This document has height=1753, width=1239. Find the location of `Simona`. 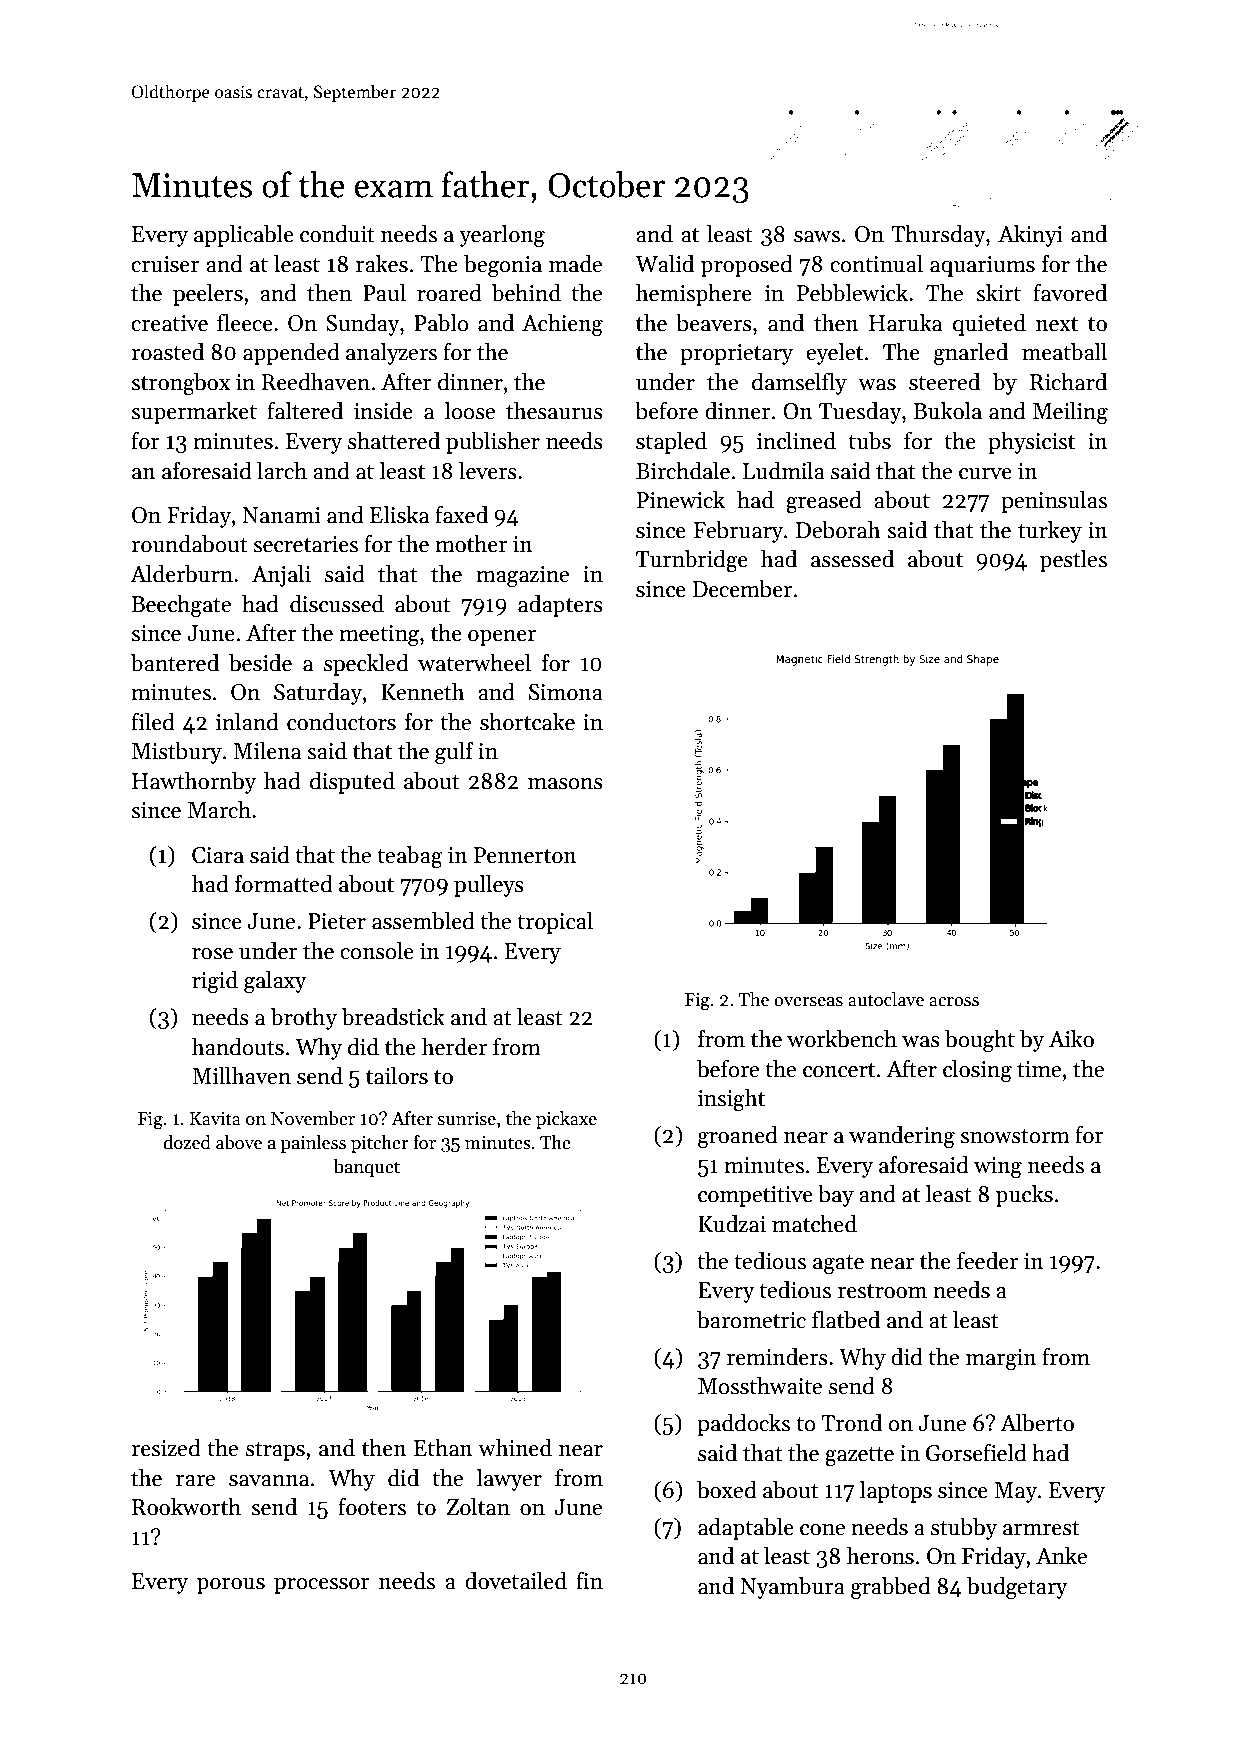

Simona is located at coordinates (566, 692).
